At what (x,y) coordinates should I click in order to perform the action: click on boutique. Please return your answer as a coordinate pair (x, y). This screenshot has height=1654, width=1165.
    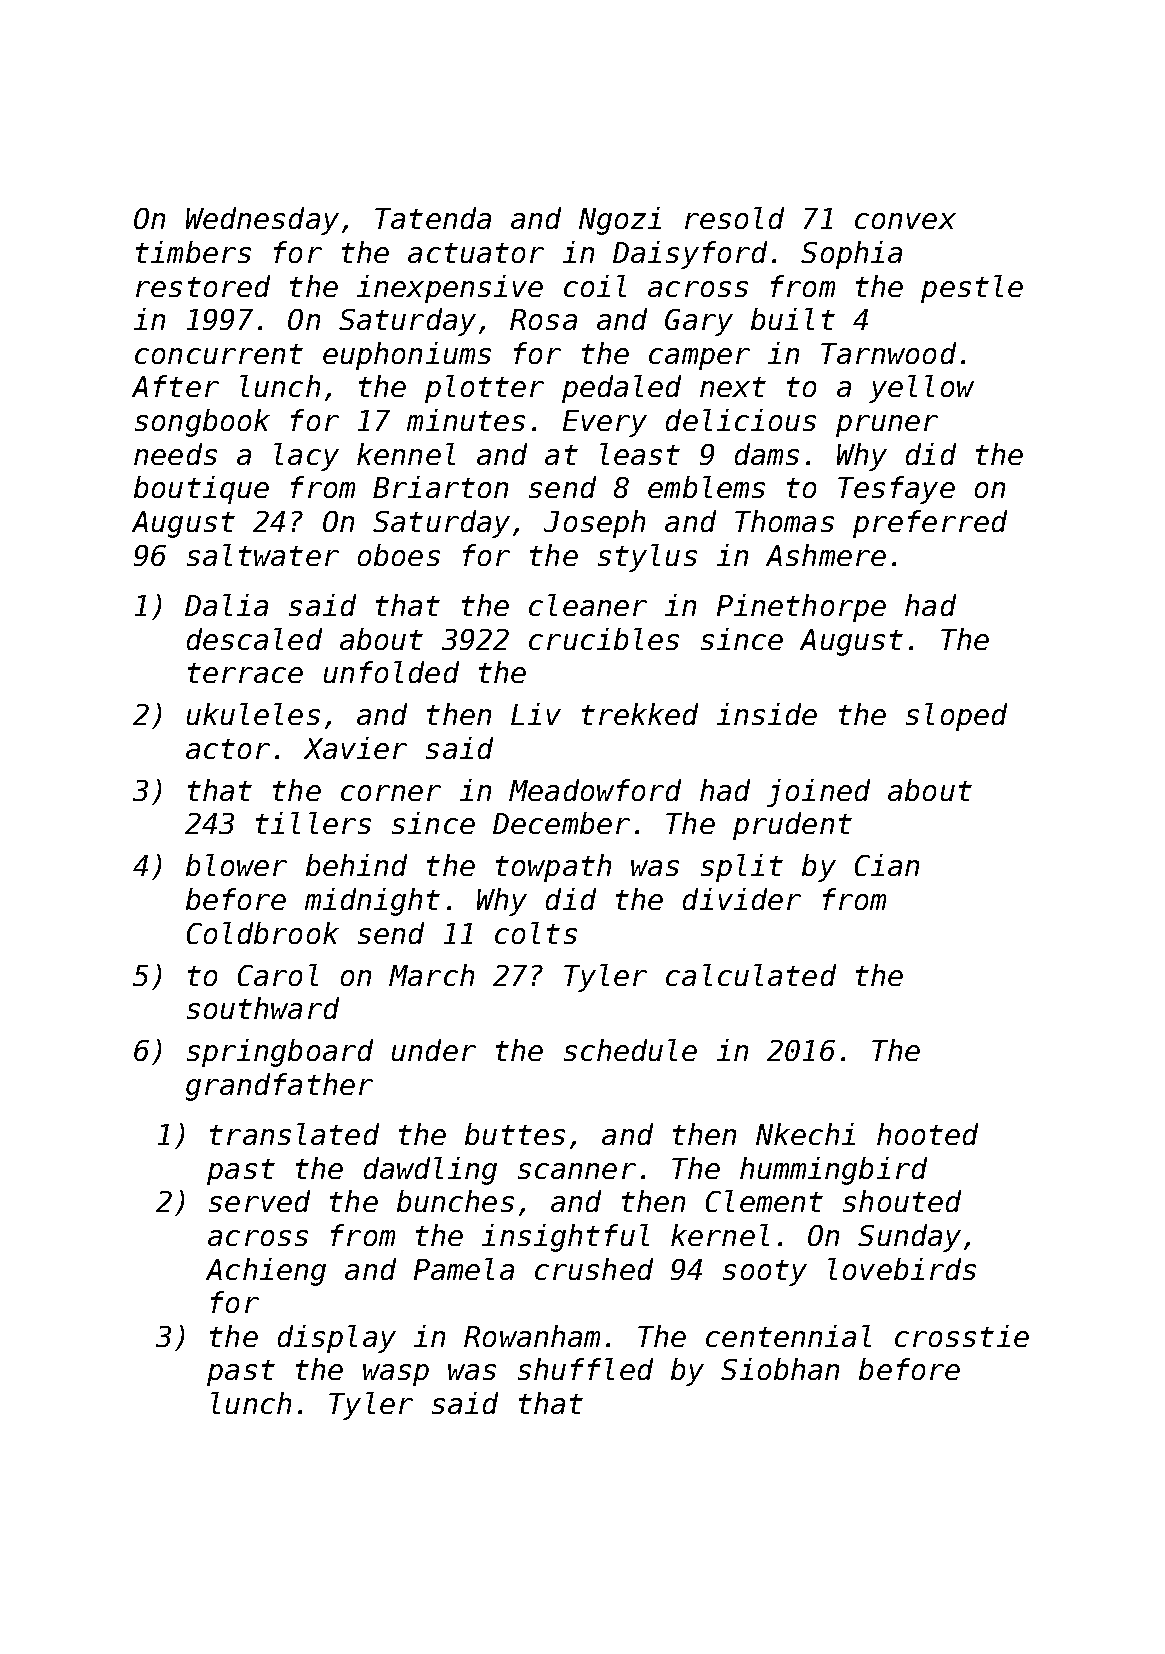
    Looking at the image, I should click on (201, 490).
